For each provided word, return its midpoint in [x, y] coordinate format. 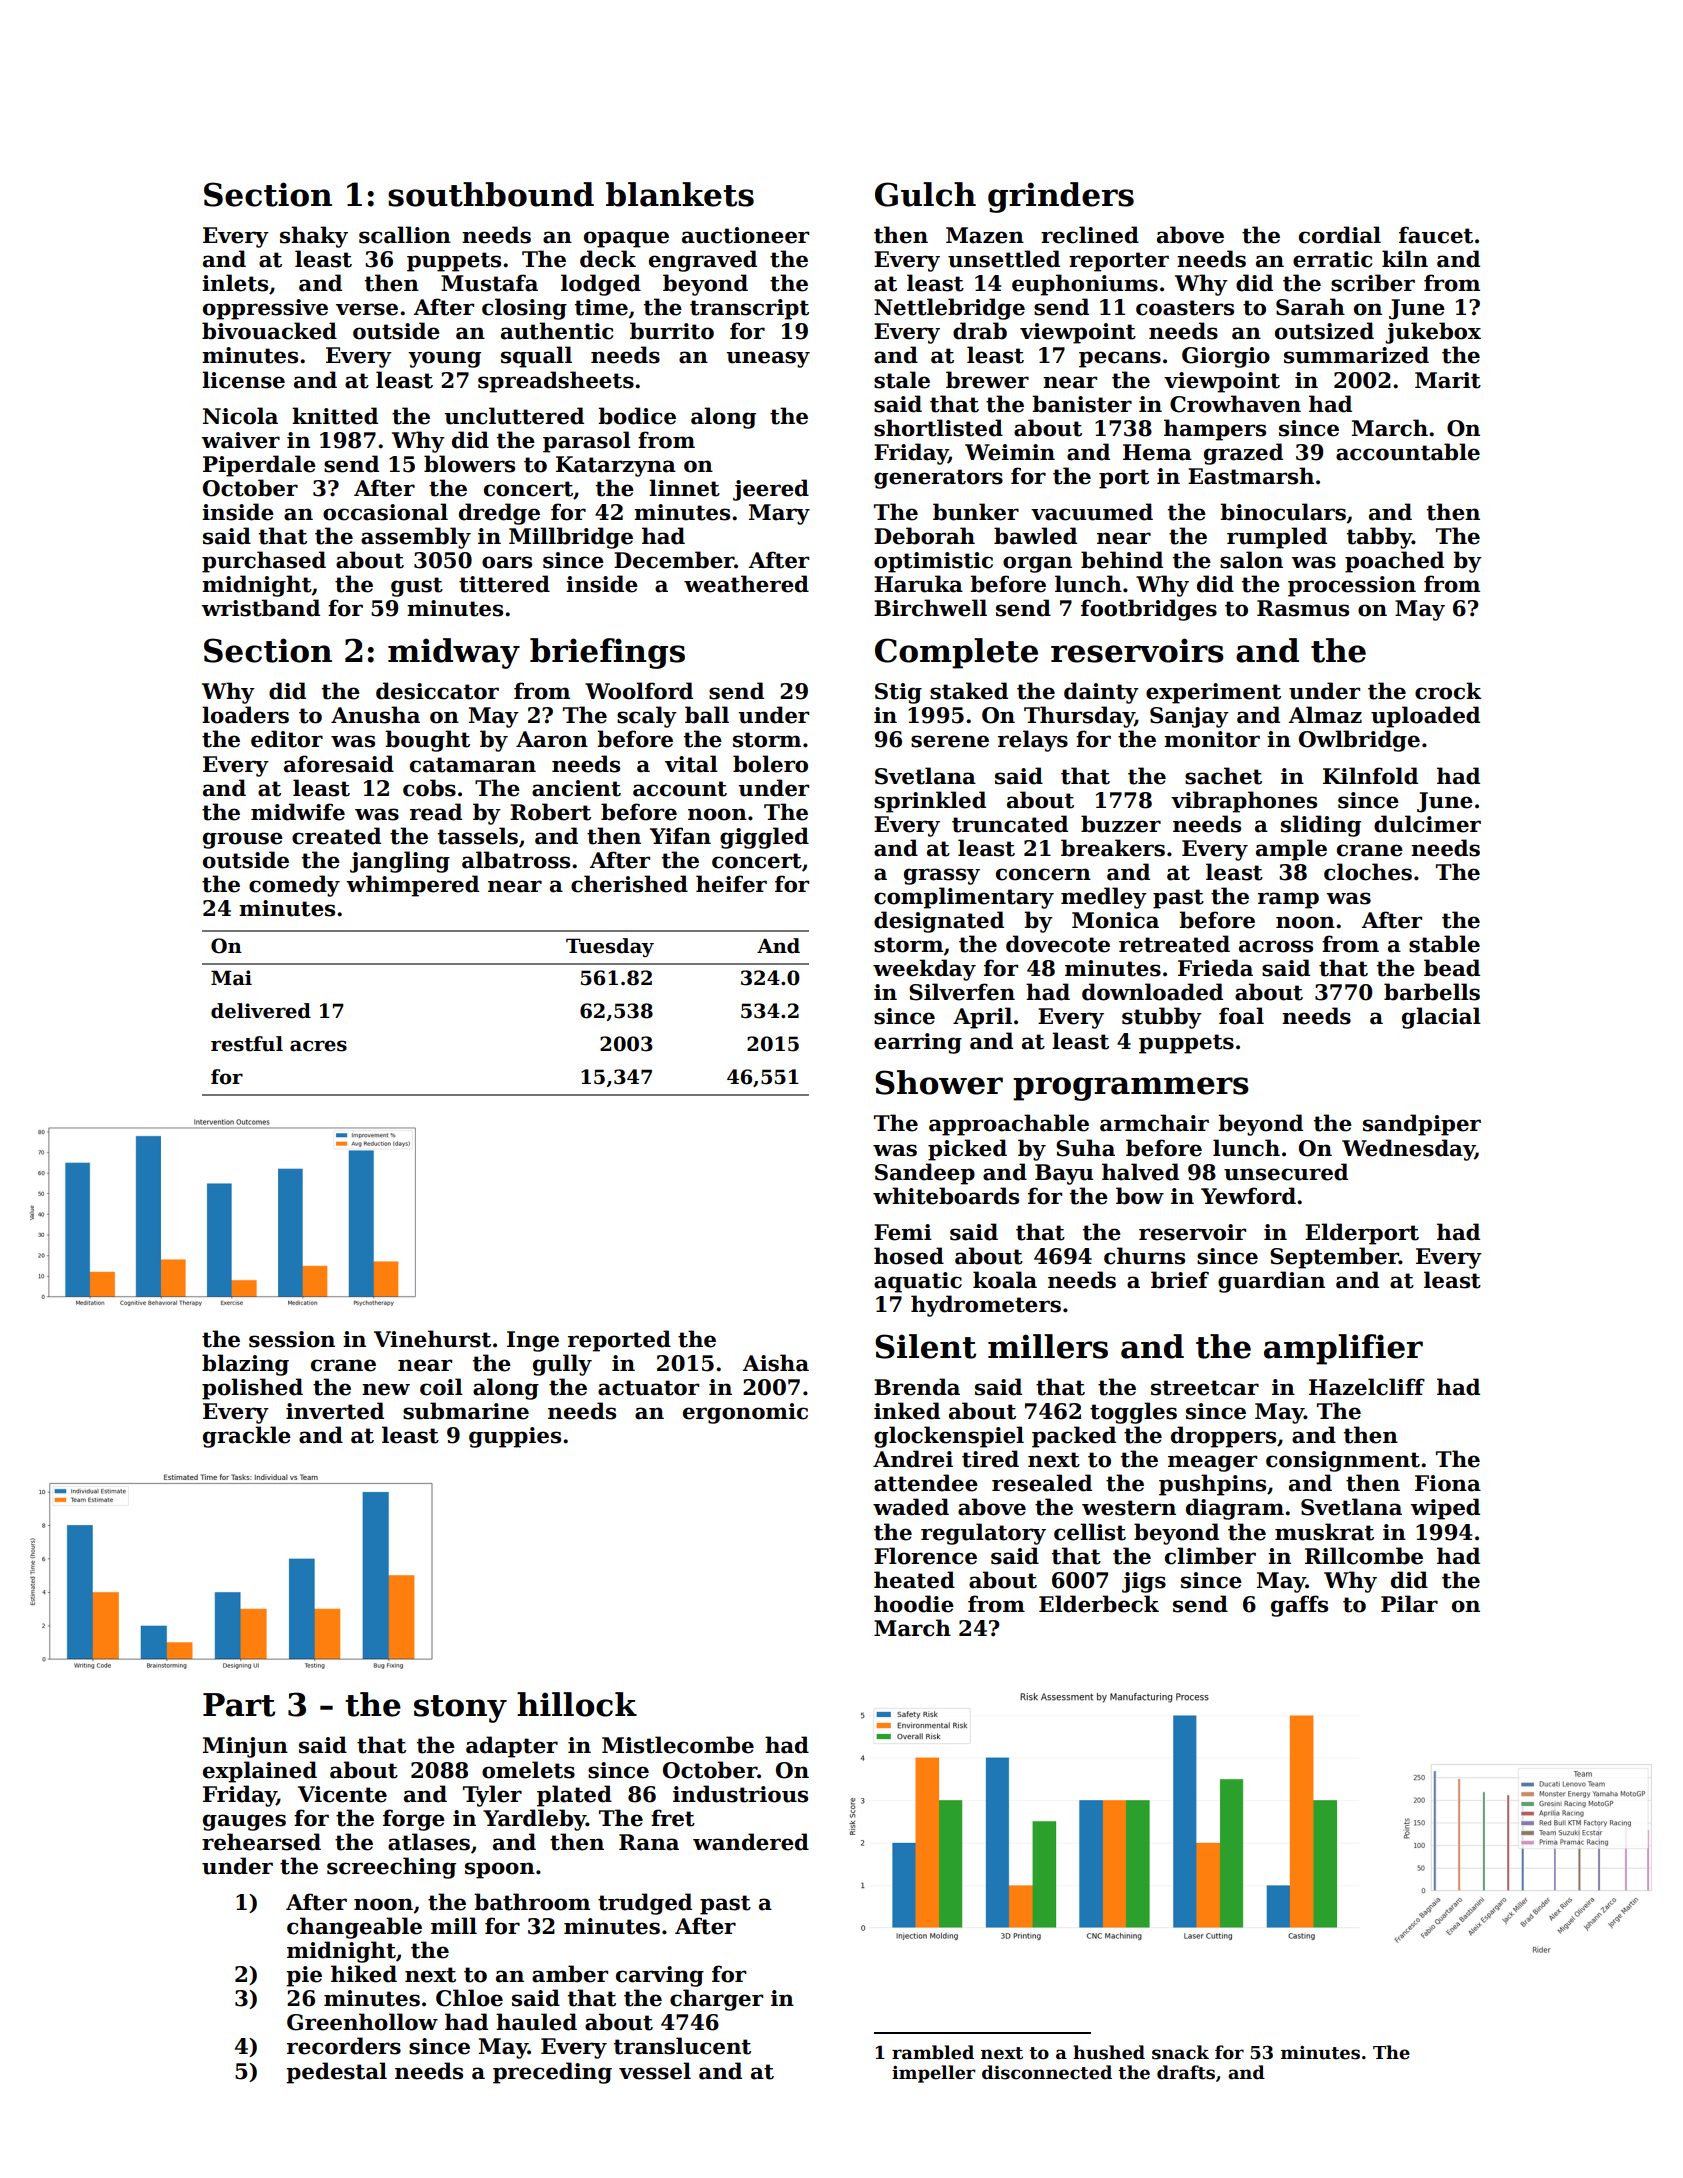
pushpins [1212, 1485]
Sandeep [925, 1174]
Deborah [924, 536]
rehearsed [261, 1842]
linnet [684, 488]
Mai [231, 978]
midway [454, 653]
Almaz [1325, 715]
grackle [247, 1437]
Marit [1448, 380]
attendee [926, 1483]
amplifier [1343, 1349]
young [444, 359]
